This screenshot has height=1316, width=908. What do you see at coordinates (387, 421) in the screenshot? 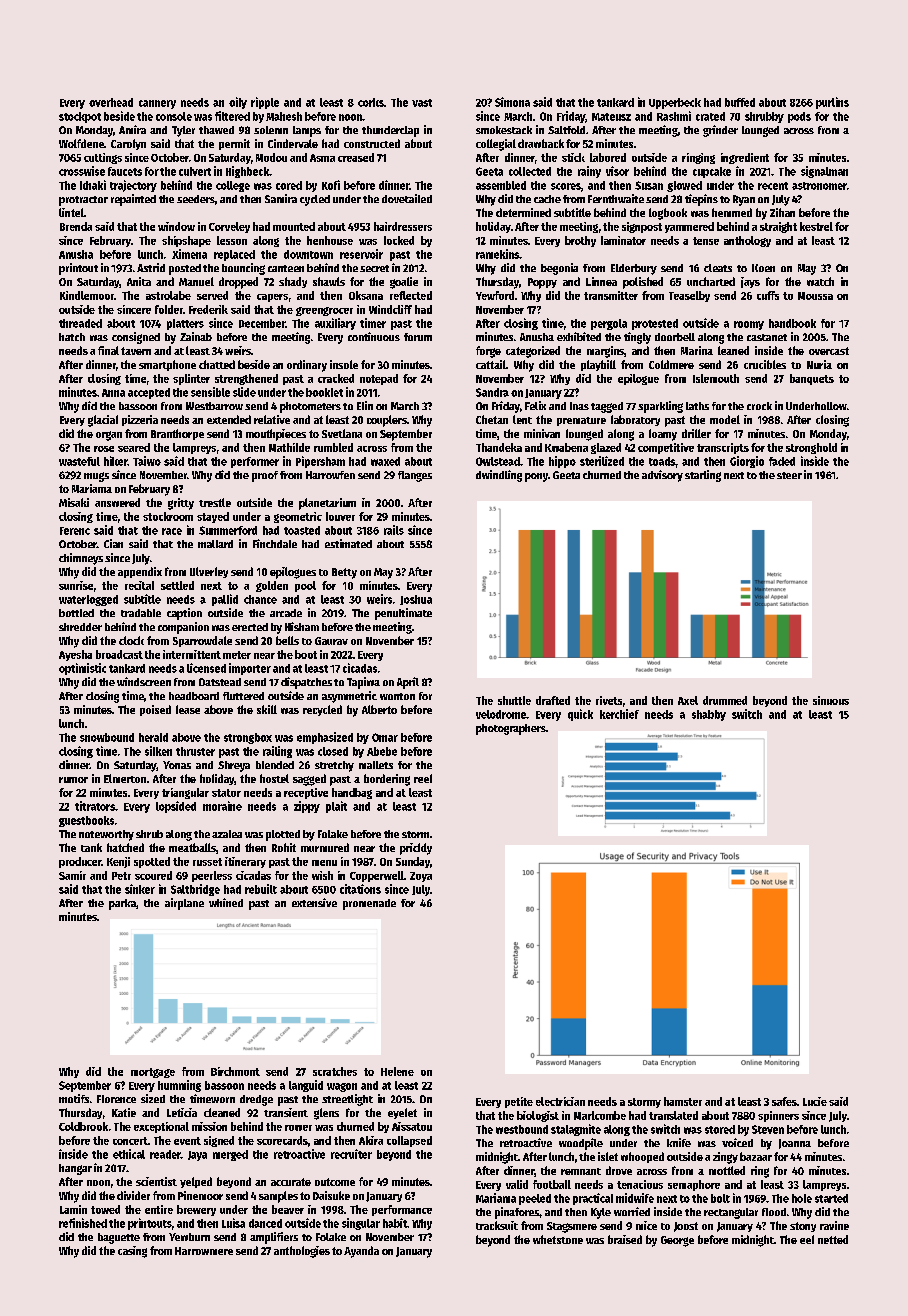
I see `couplers` at bounding box center [387, 421].
